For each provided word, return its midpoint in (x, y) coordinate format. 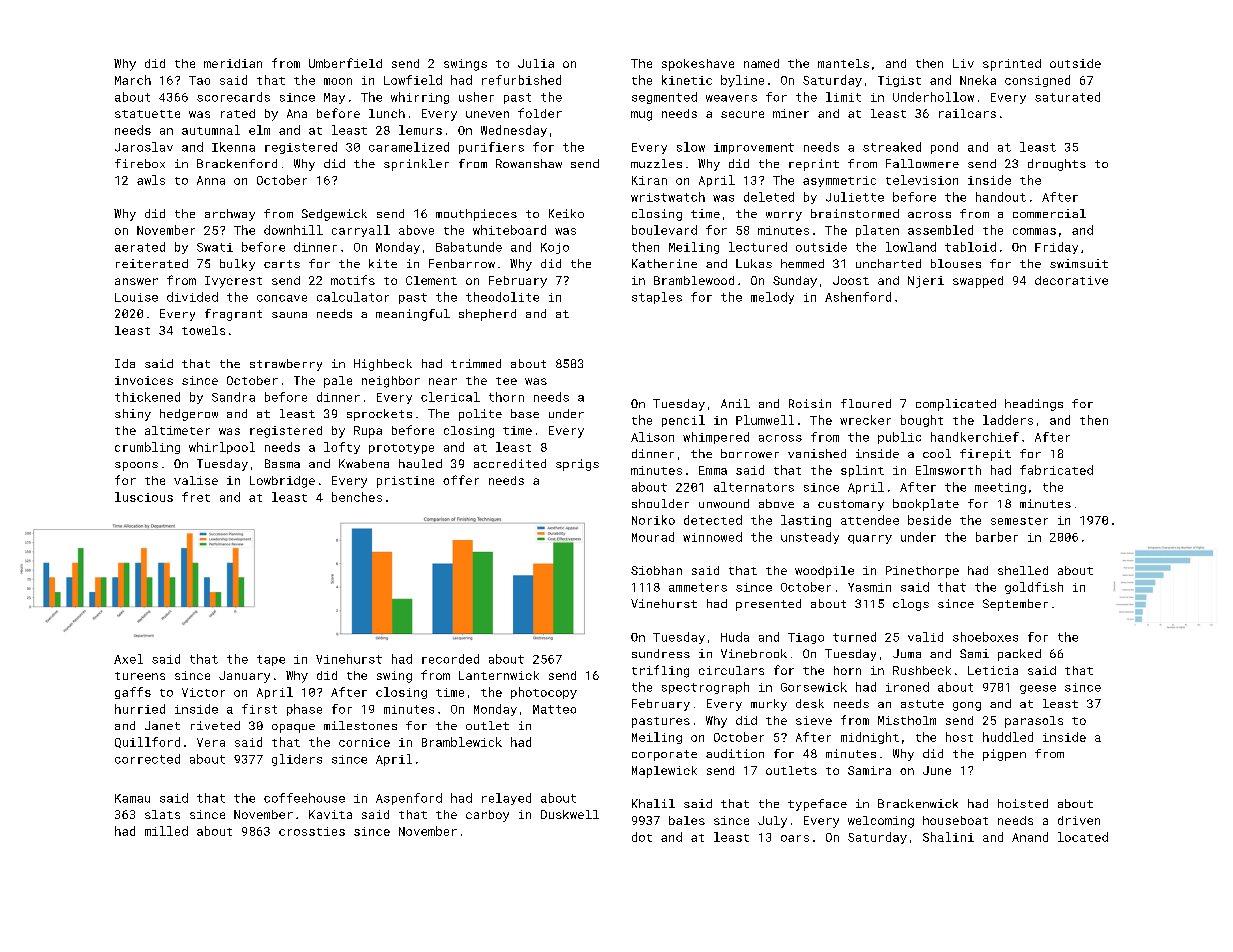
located (1083, 837)
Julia (536, 63)
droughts (1057, 165)
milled (166, 831)
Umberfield (345, 63)
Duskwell (570, 814)
